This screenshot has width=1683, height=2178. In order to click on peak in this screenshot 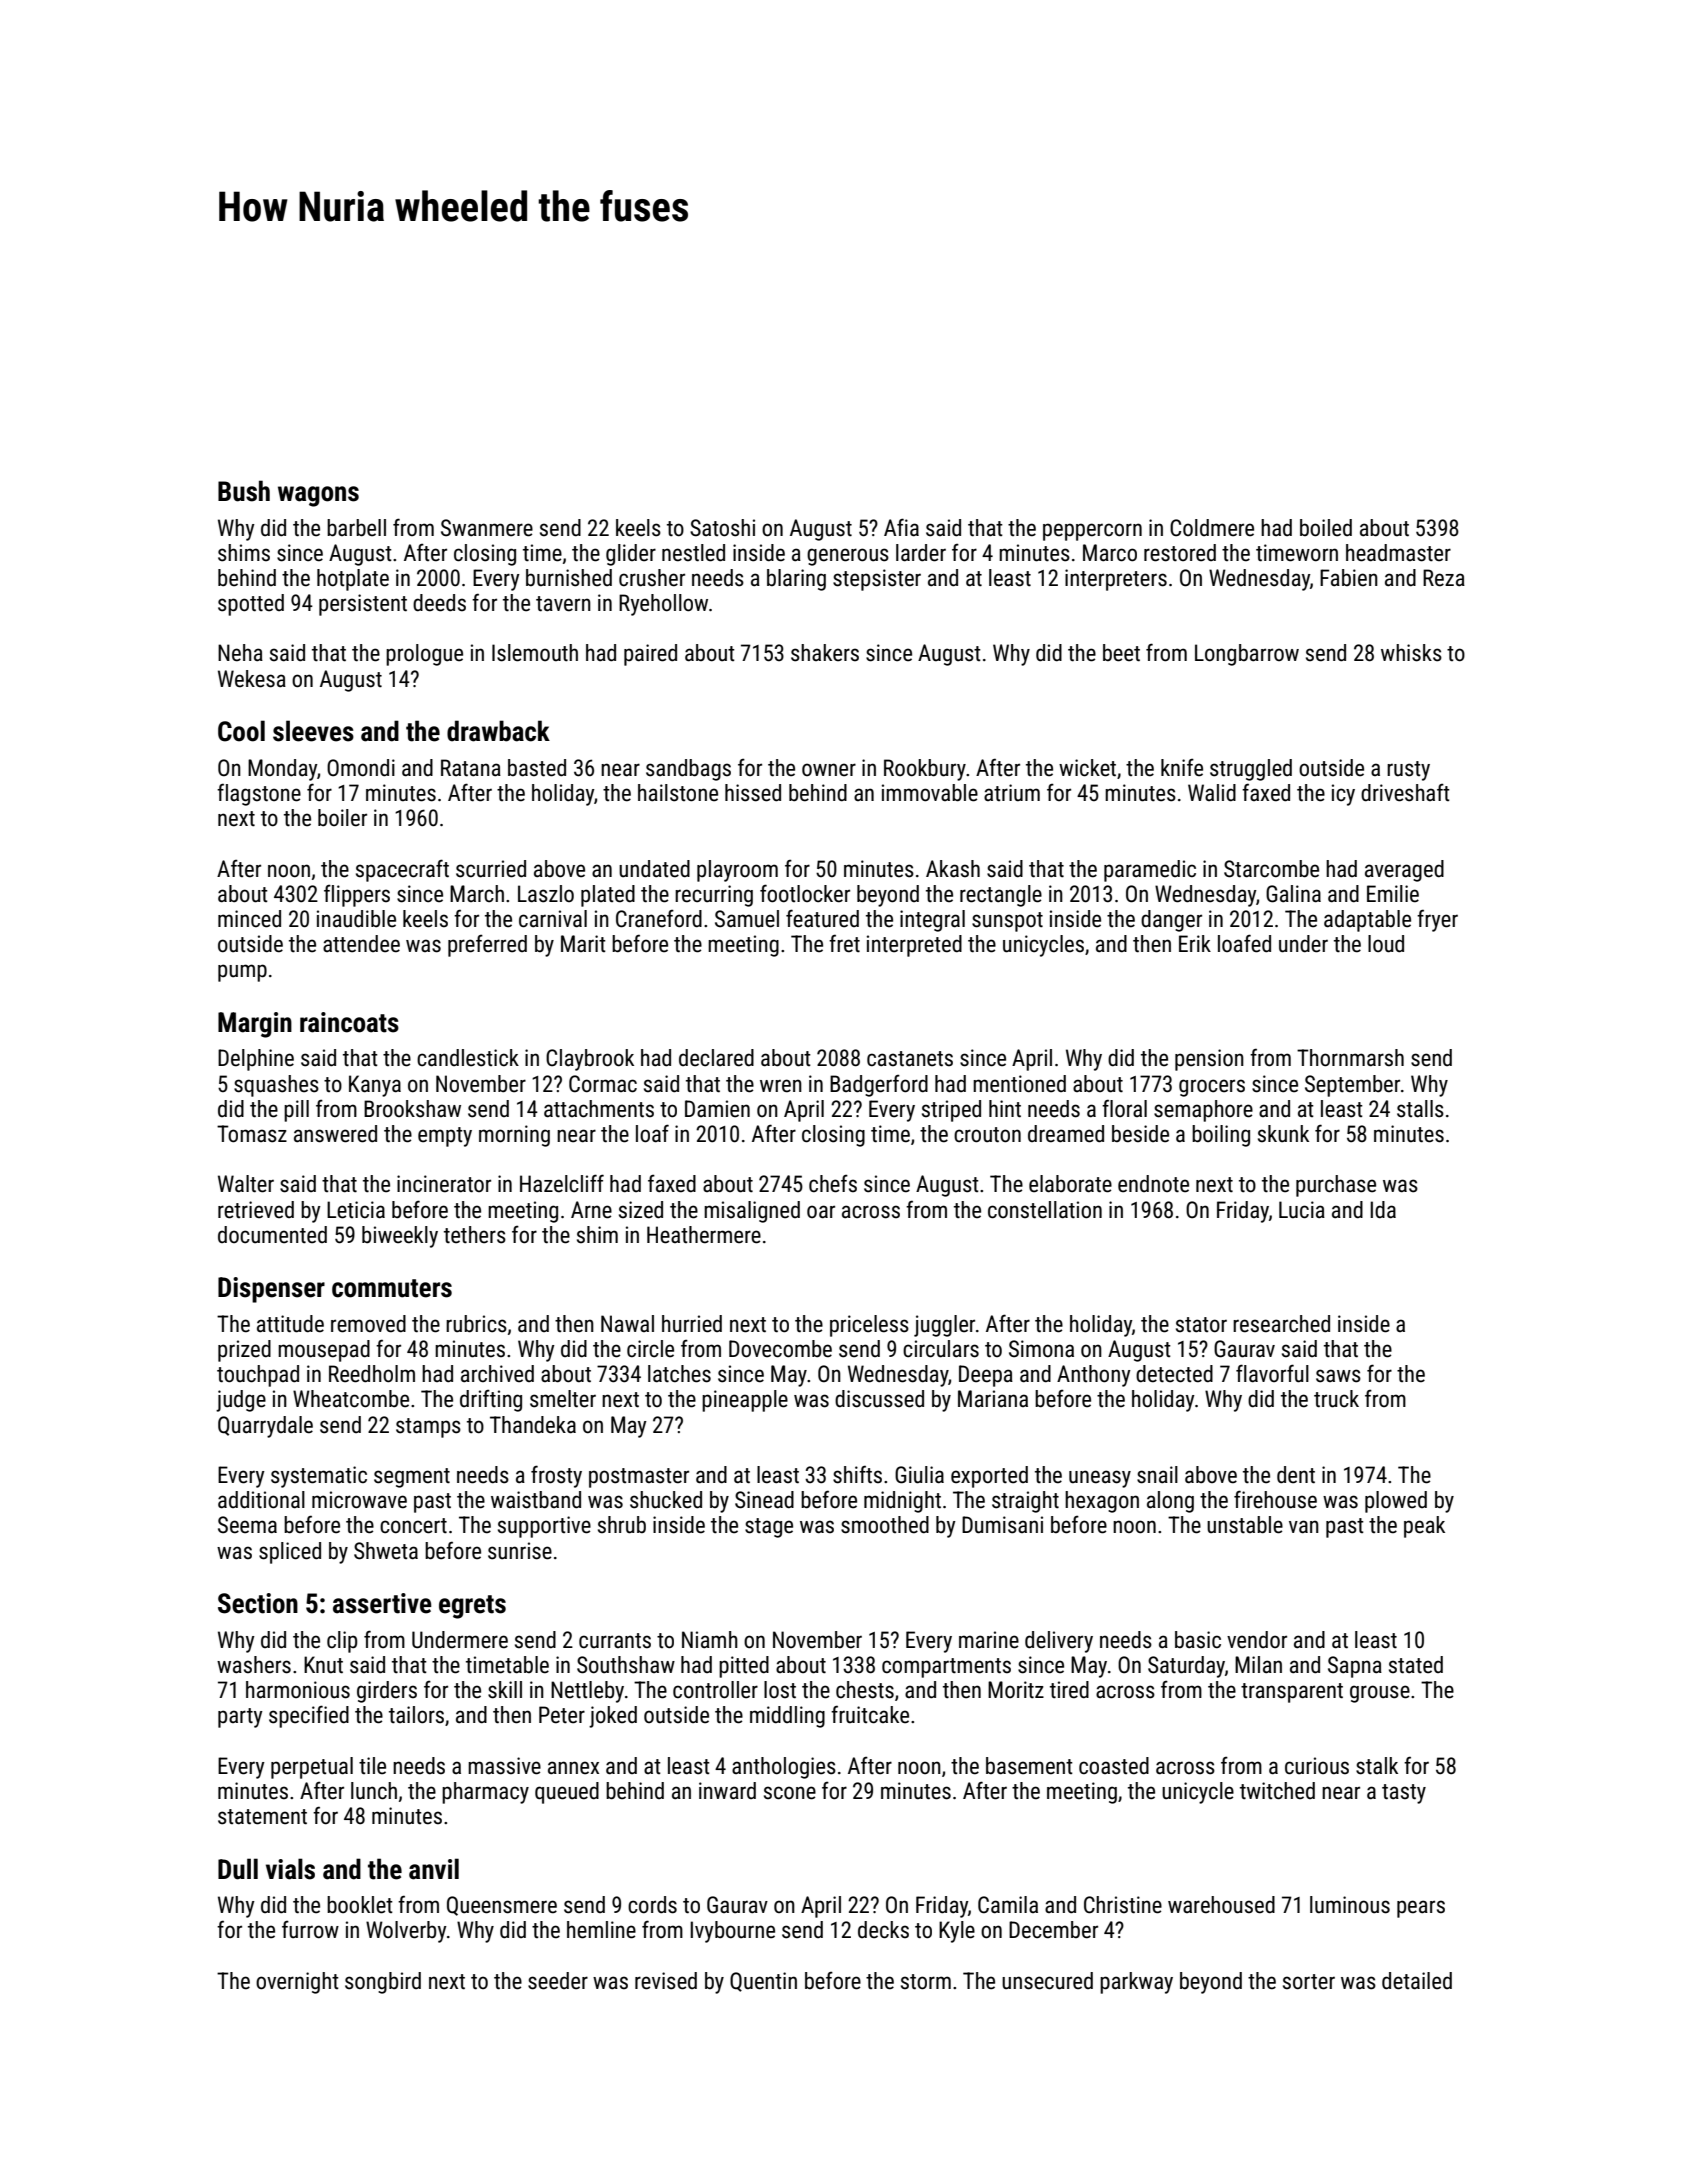, I will do `click(1424, 1527)`.
